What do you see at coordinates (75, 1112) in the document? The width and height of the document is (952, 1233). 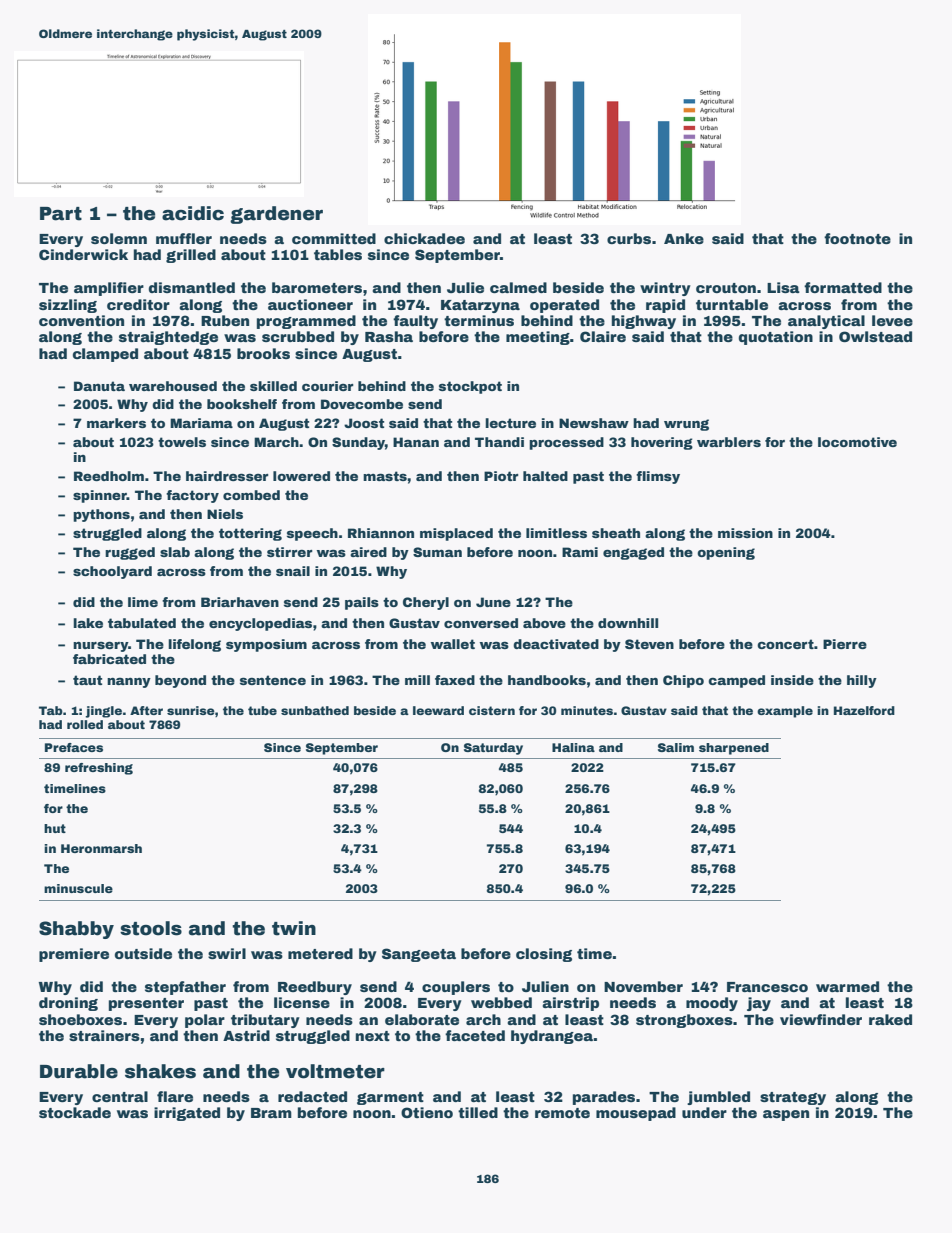 I see `stockade` at bounding box center [75, 1112].
